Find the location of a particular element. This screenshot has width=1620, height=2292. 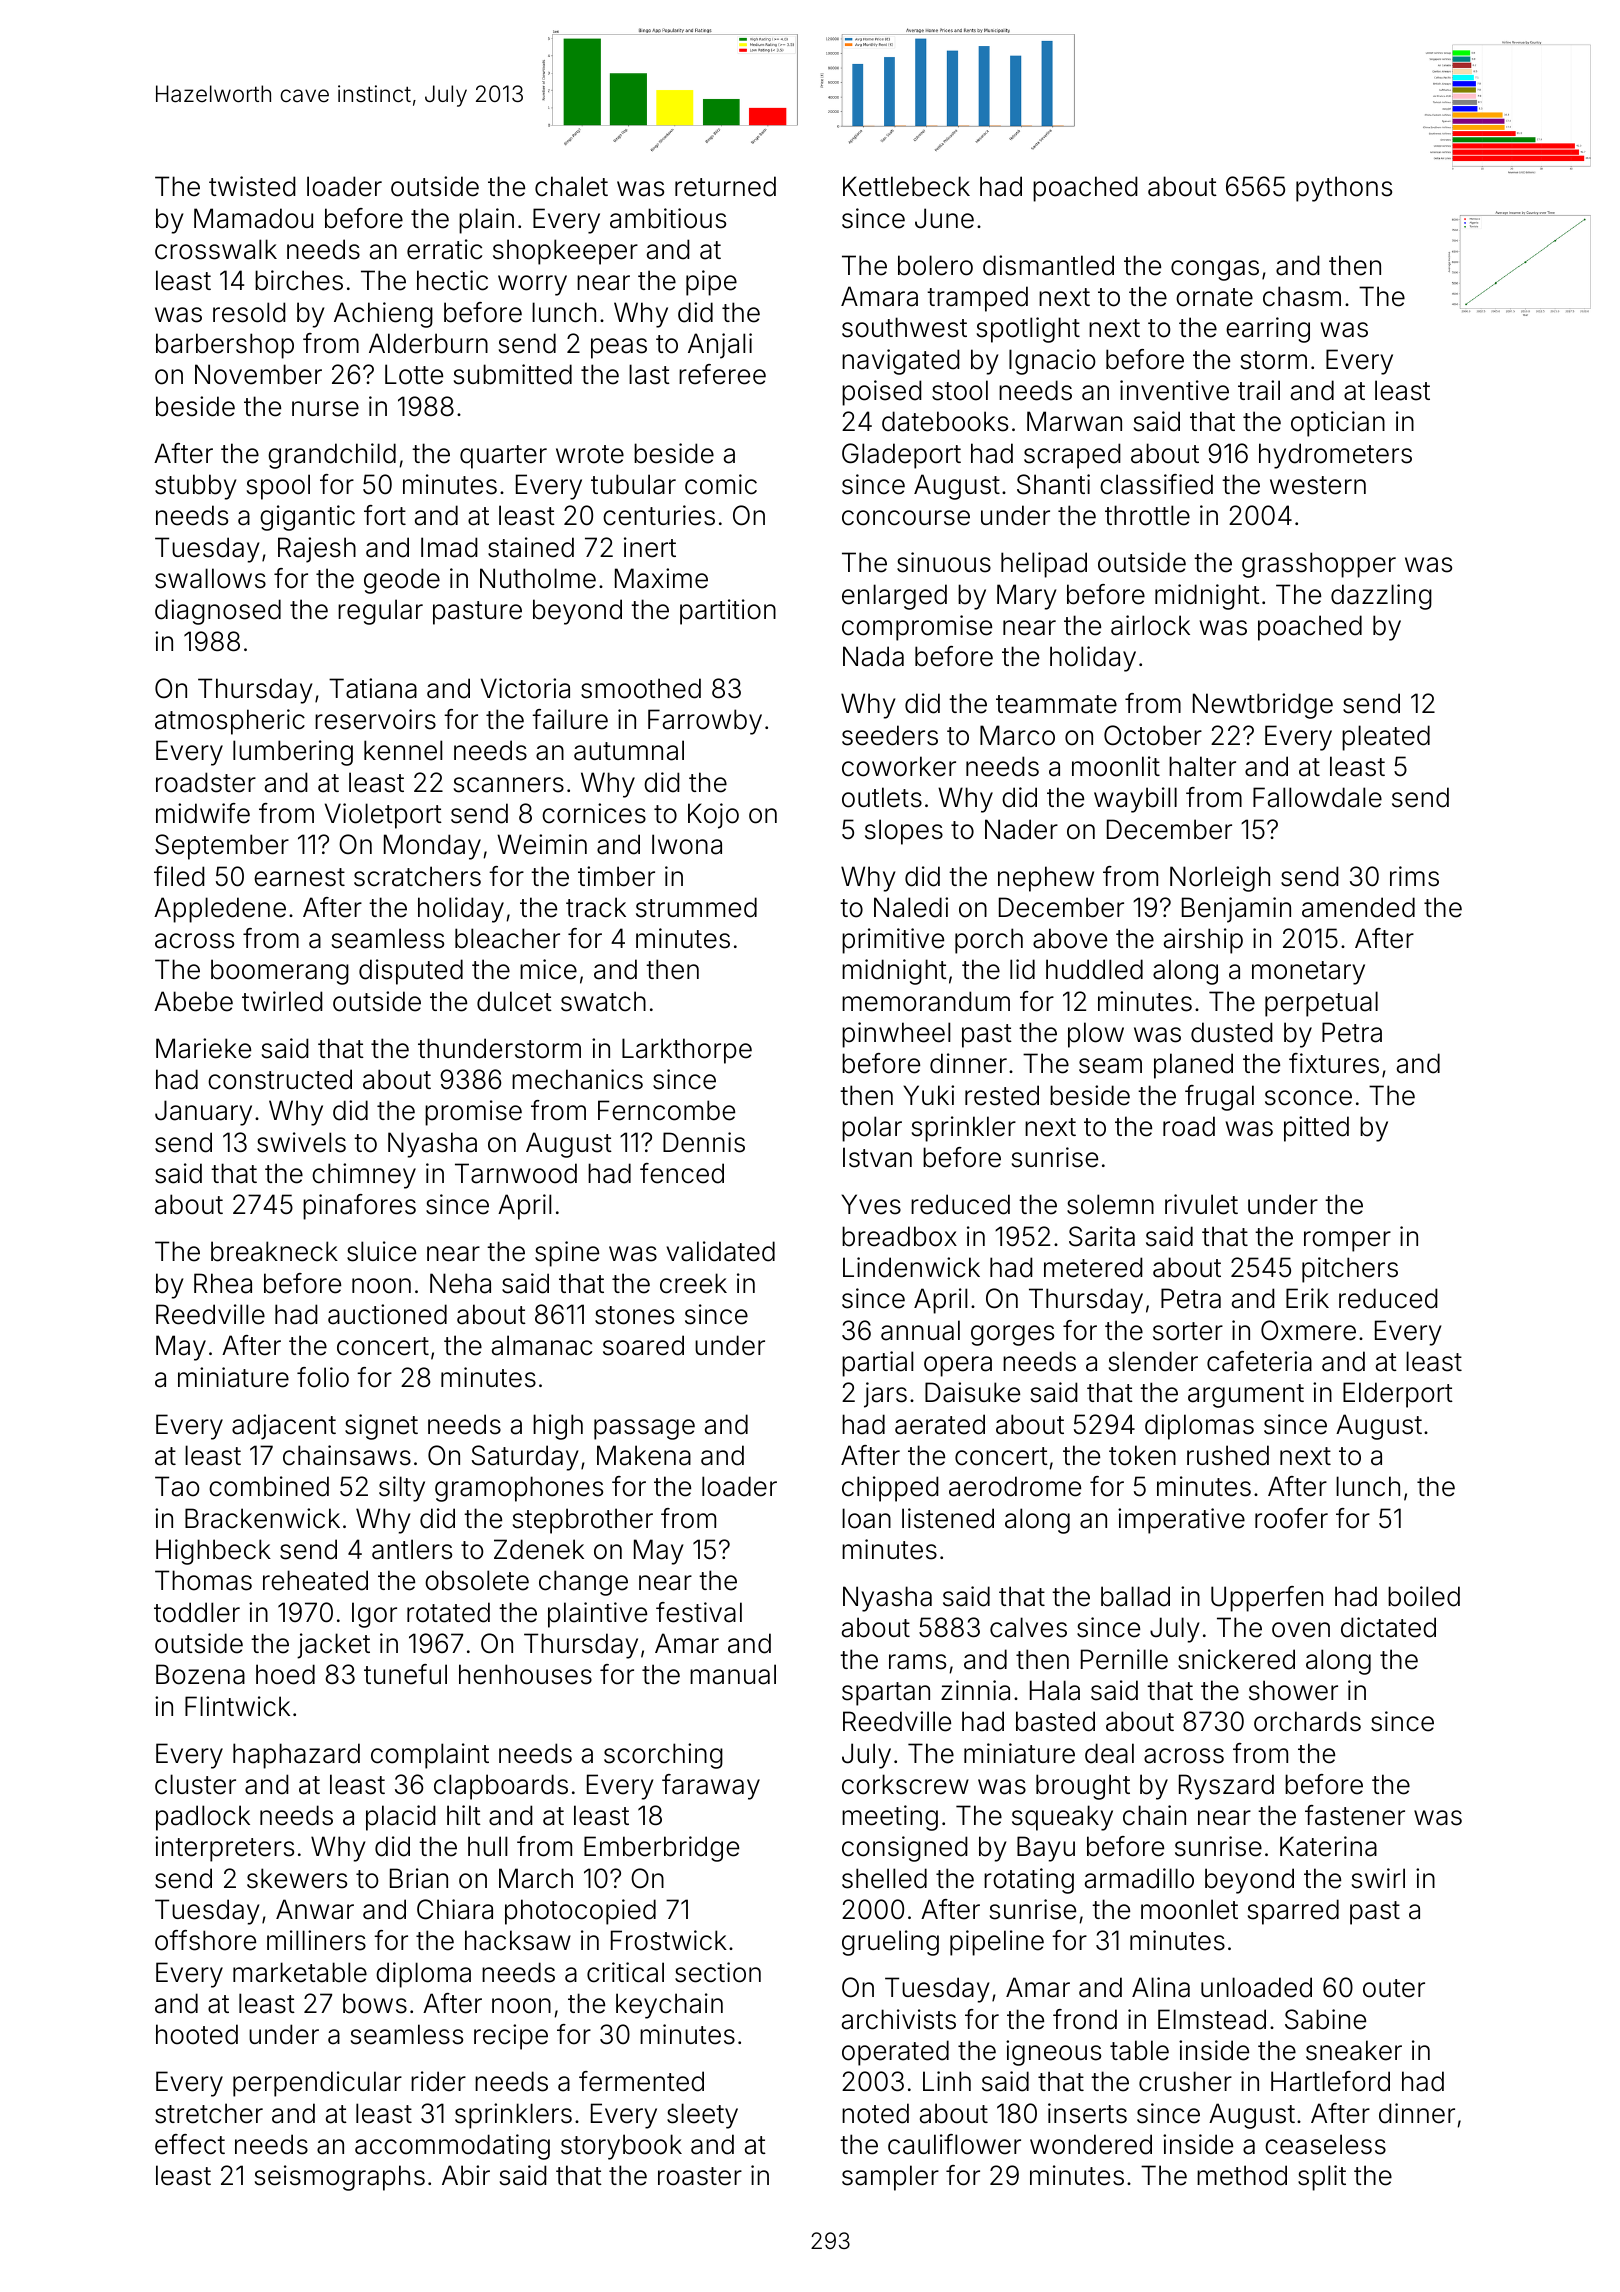

romper is located at coordinates (1347, 1241).
